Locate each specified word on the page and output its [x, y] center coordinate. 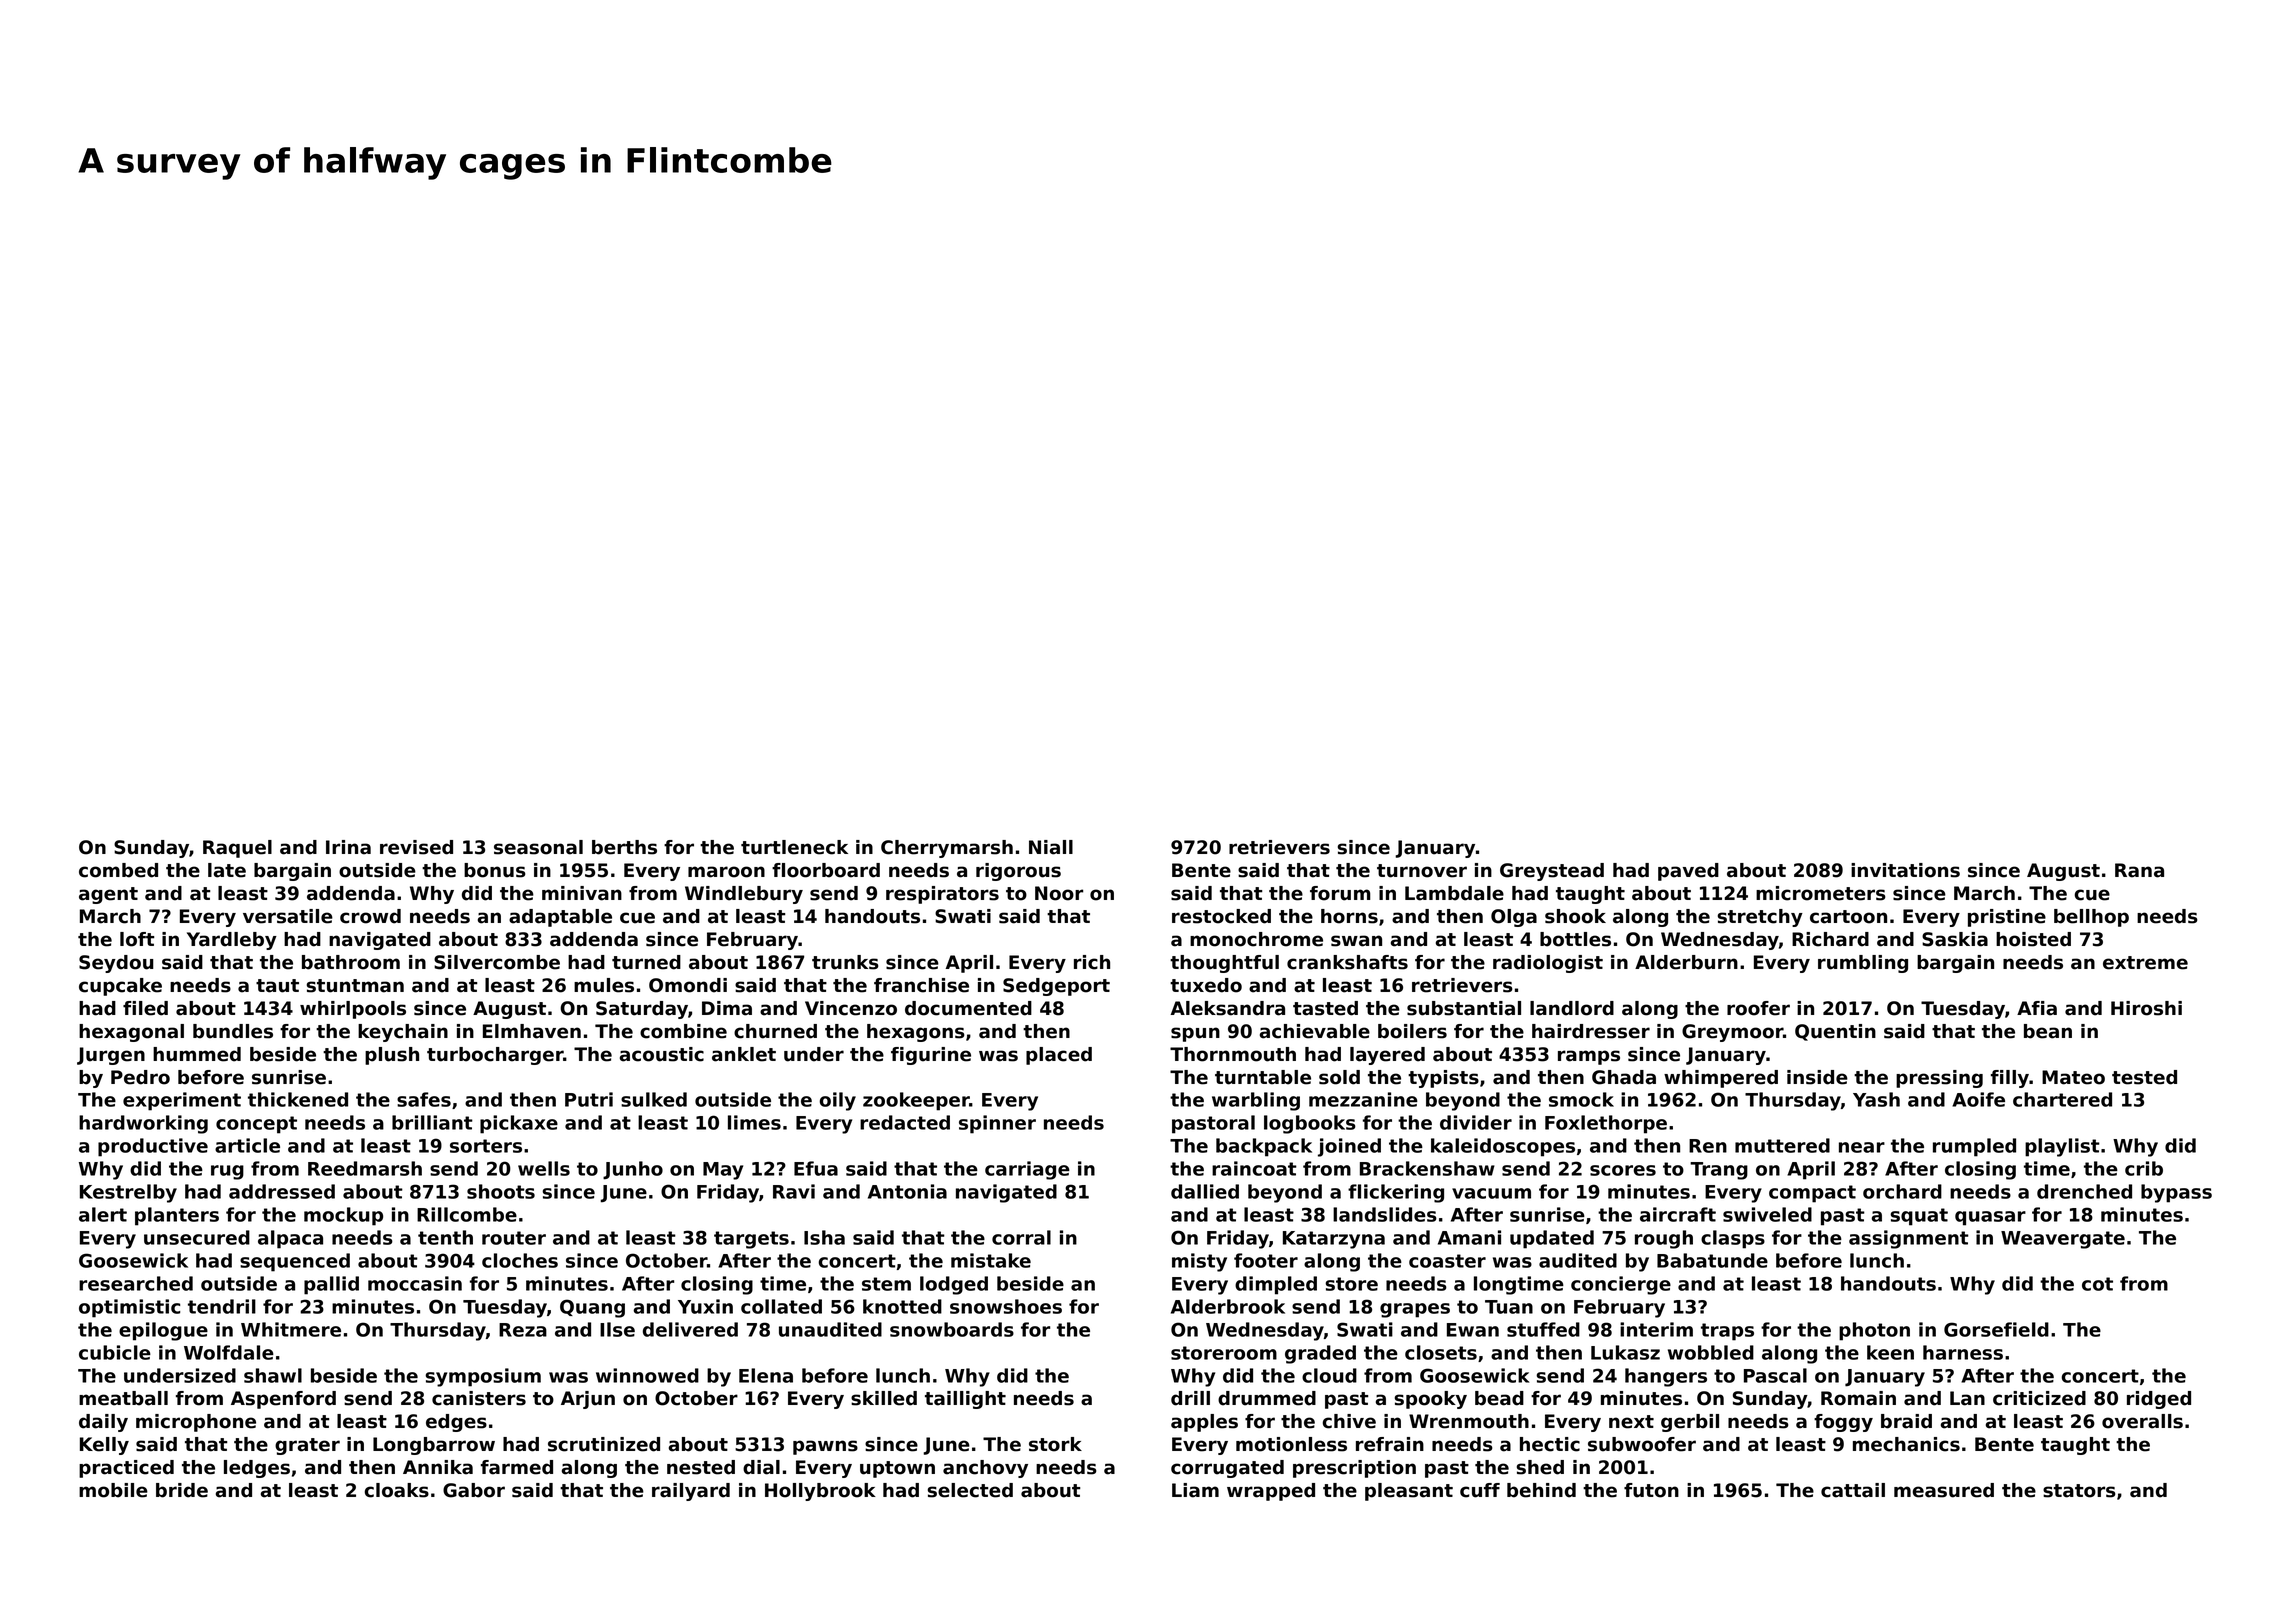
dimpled [1276, 1285]
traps [1727, 1332]
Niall [1051, 847]
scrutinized [604, 1444]
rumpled [1974, 1147]
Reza [523, 1330]
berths [624, 847]
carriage [1027, 1170]
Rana [2139, 870]
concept [256, 1125]
